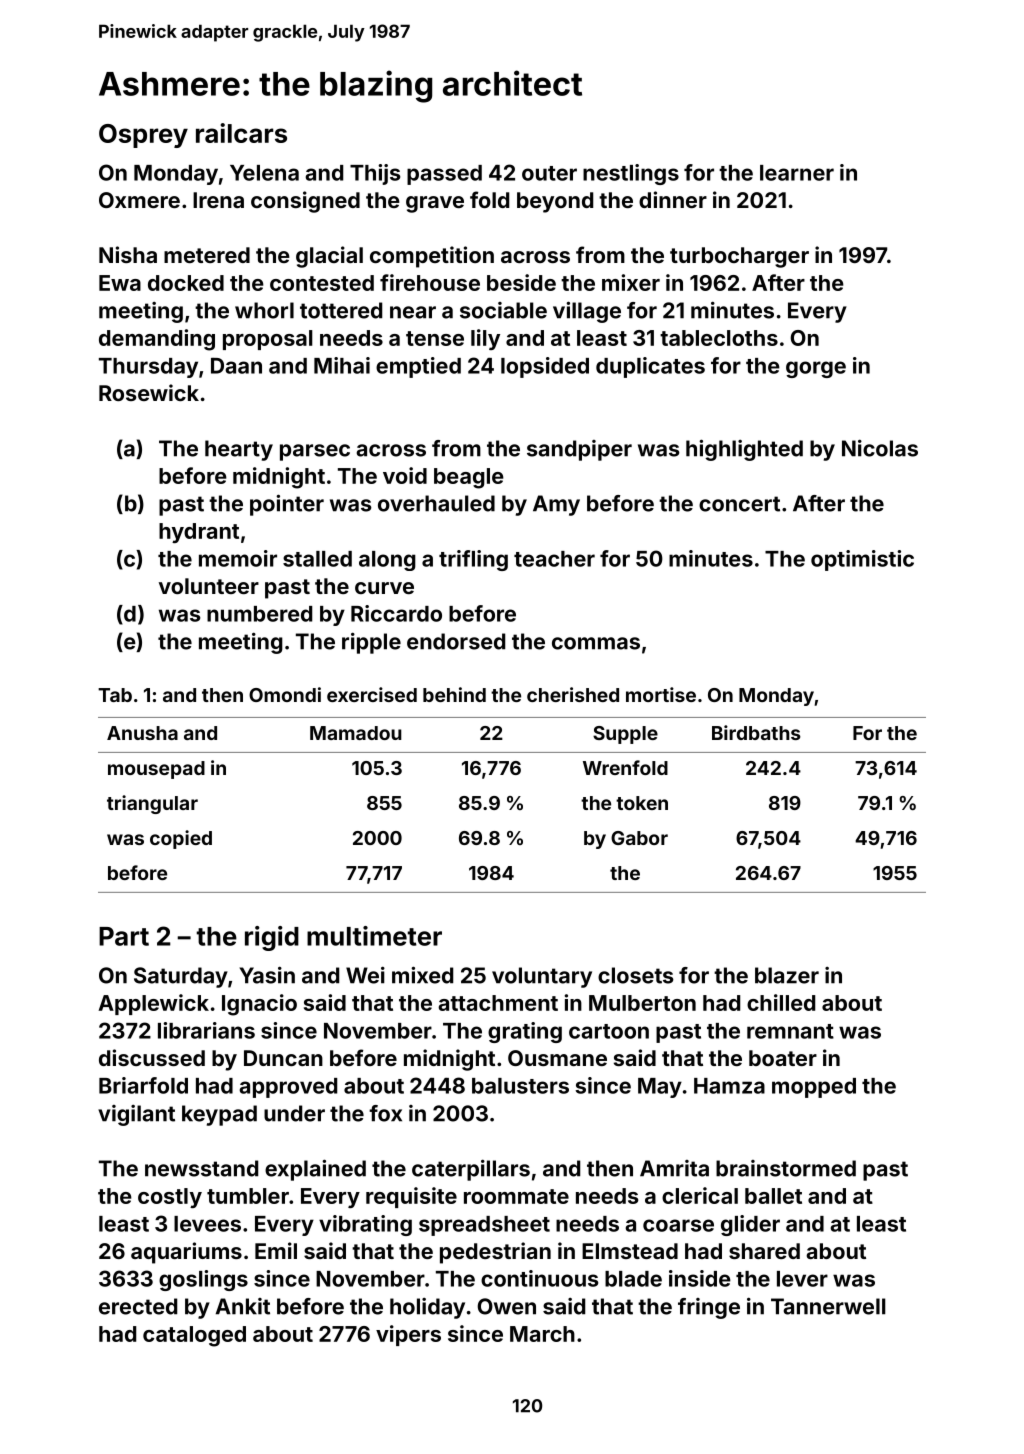 The image size is (1024, 1454). Describe the element at coordinates (631, 282) in the image. I see `mixer` at that location.
